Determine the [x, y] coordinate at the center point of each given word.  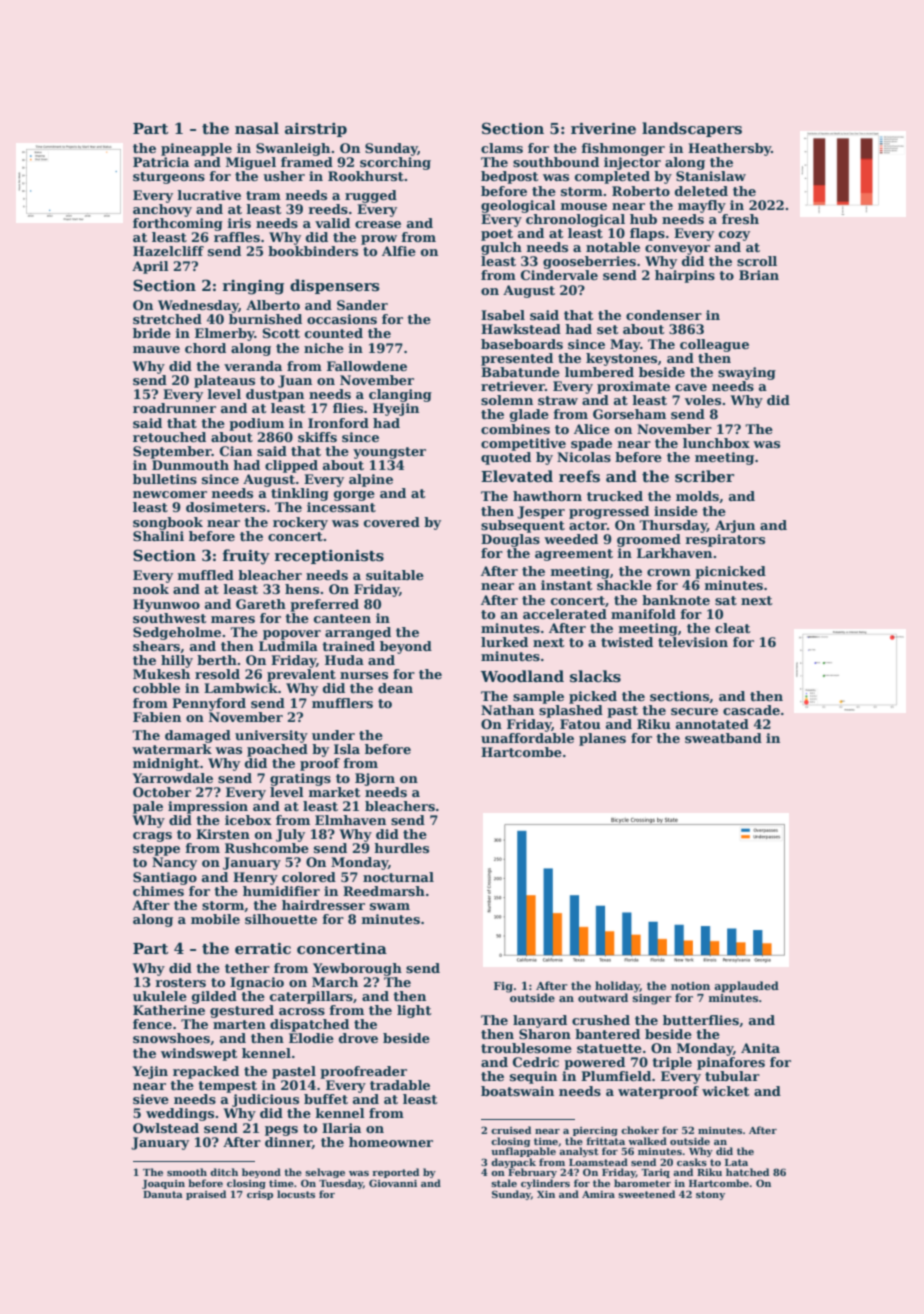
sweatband [723, 738]
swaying [747, 373]
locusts [296, 1194]
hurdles [401, 848]
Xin [546, 1194]
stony [710, 1195]
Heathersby [729, 149]
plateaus [224, 381]
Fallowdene [367, 366]
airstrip [316, 130]
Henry [255, 878]
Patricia [161, 162]
